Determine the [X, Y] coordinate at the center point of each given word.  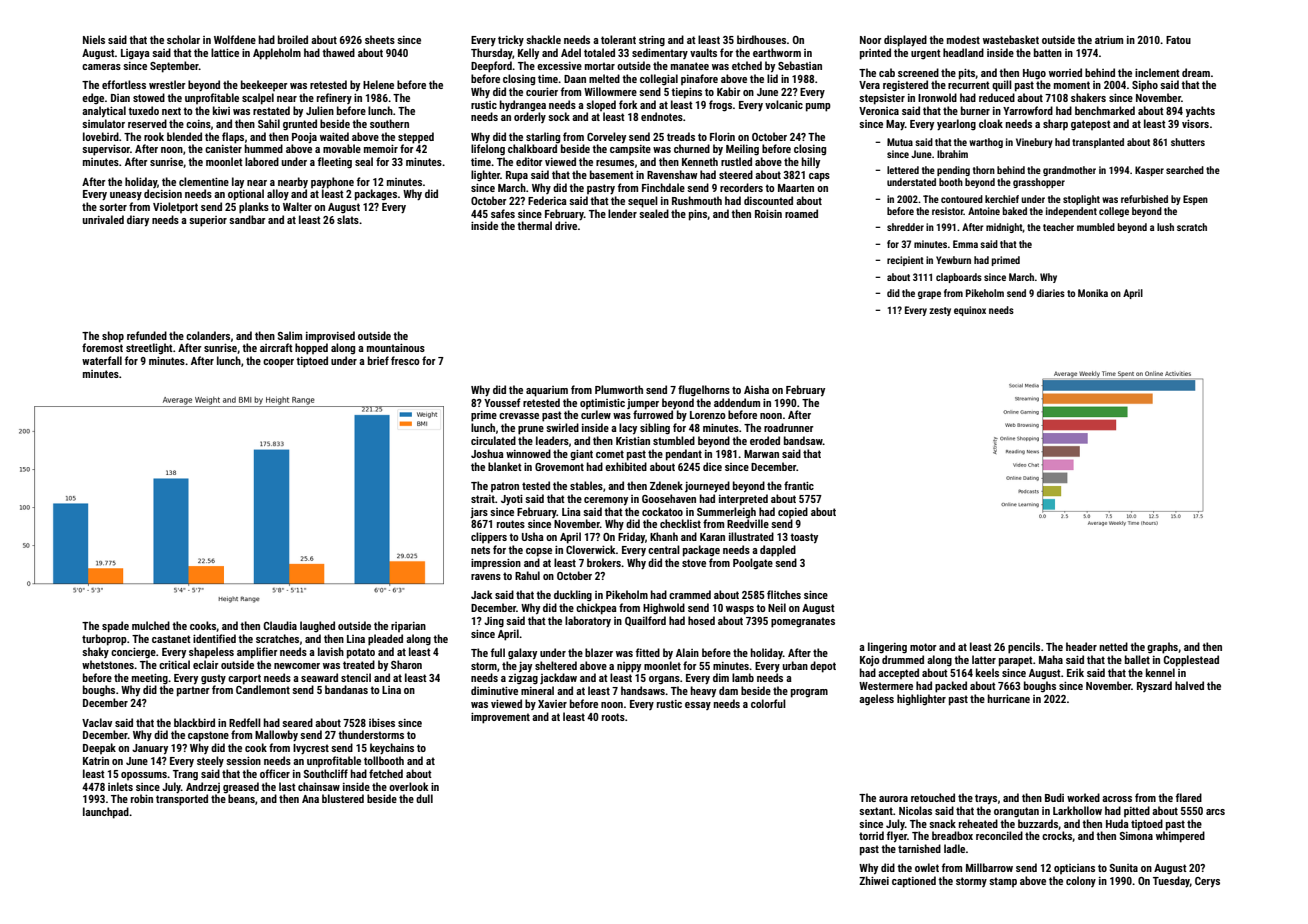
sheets [380, 39]
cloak [991, 123]
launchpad [106, 813]
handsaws [643, 690]
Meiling [742, 150]
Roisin [768, 214]
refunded [147, 335]
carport [244, 679]
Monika [1093, 293]
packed [951, 687]
